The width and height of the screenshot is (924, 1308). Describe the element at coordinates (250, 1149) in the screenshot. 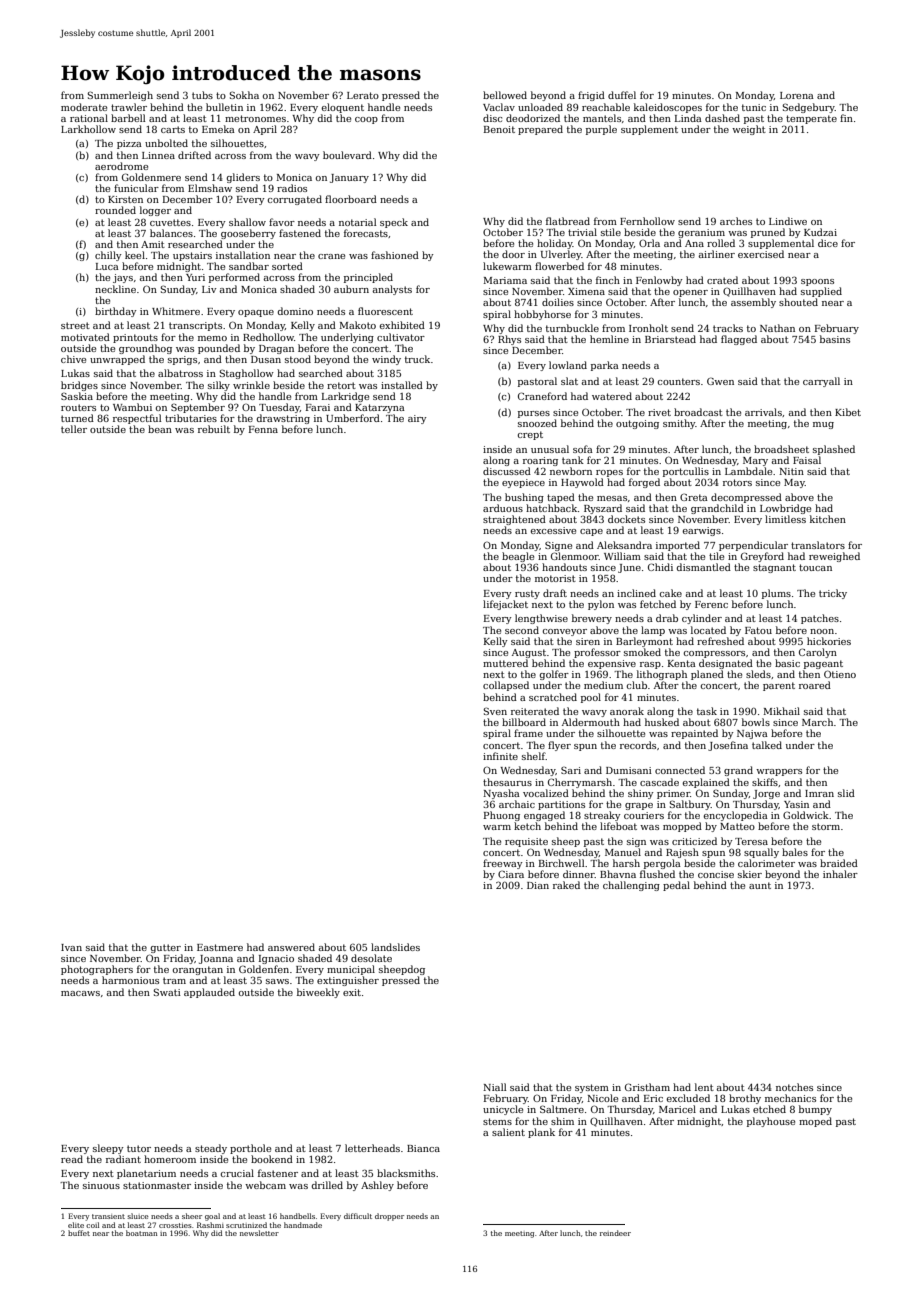

I see `porthole` at that location.
